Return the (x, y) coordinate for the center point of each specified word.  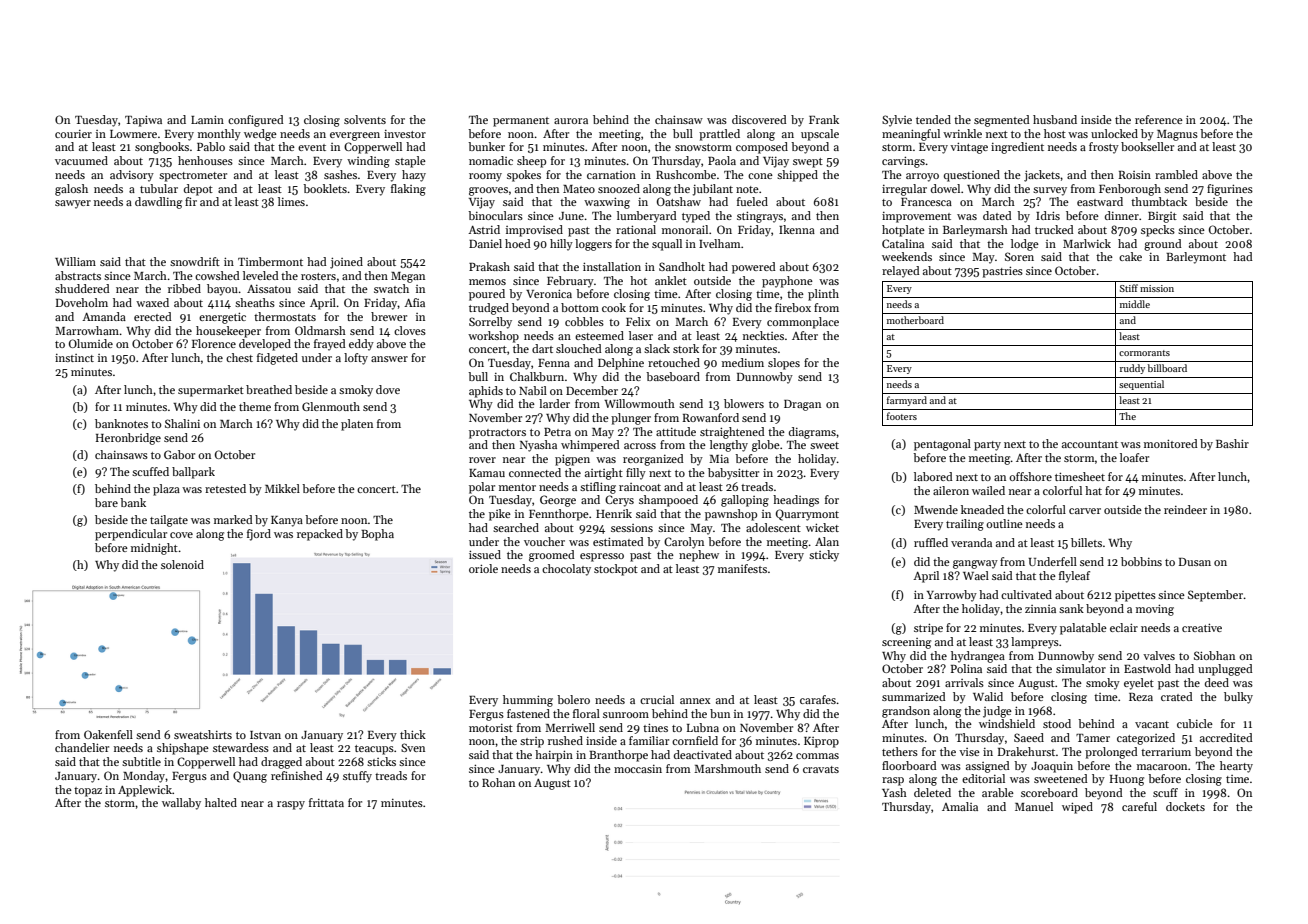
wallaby (181, 804)
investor (405, 134)
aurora (571, 121)
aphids (486, 392)
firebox (793, 307)
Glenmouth (331, 406)
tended (933, 119)
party (987, 446)
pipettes (1135, 596)
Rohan (498, 782)
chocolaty (566, 570)
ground (1163, 245)
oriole (483, 568)
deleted (932, 792)
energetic (222, 318)
